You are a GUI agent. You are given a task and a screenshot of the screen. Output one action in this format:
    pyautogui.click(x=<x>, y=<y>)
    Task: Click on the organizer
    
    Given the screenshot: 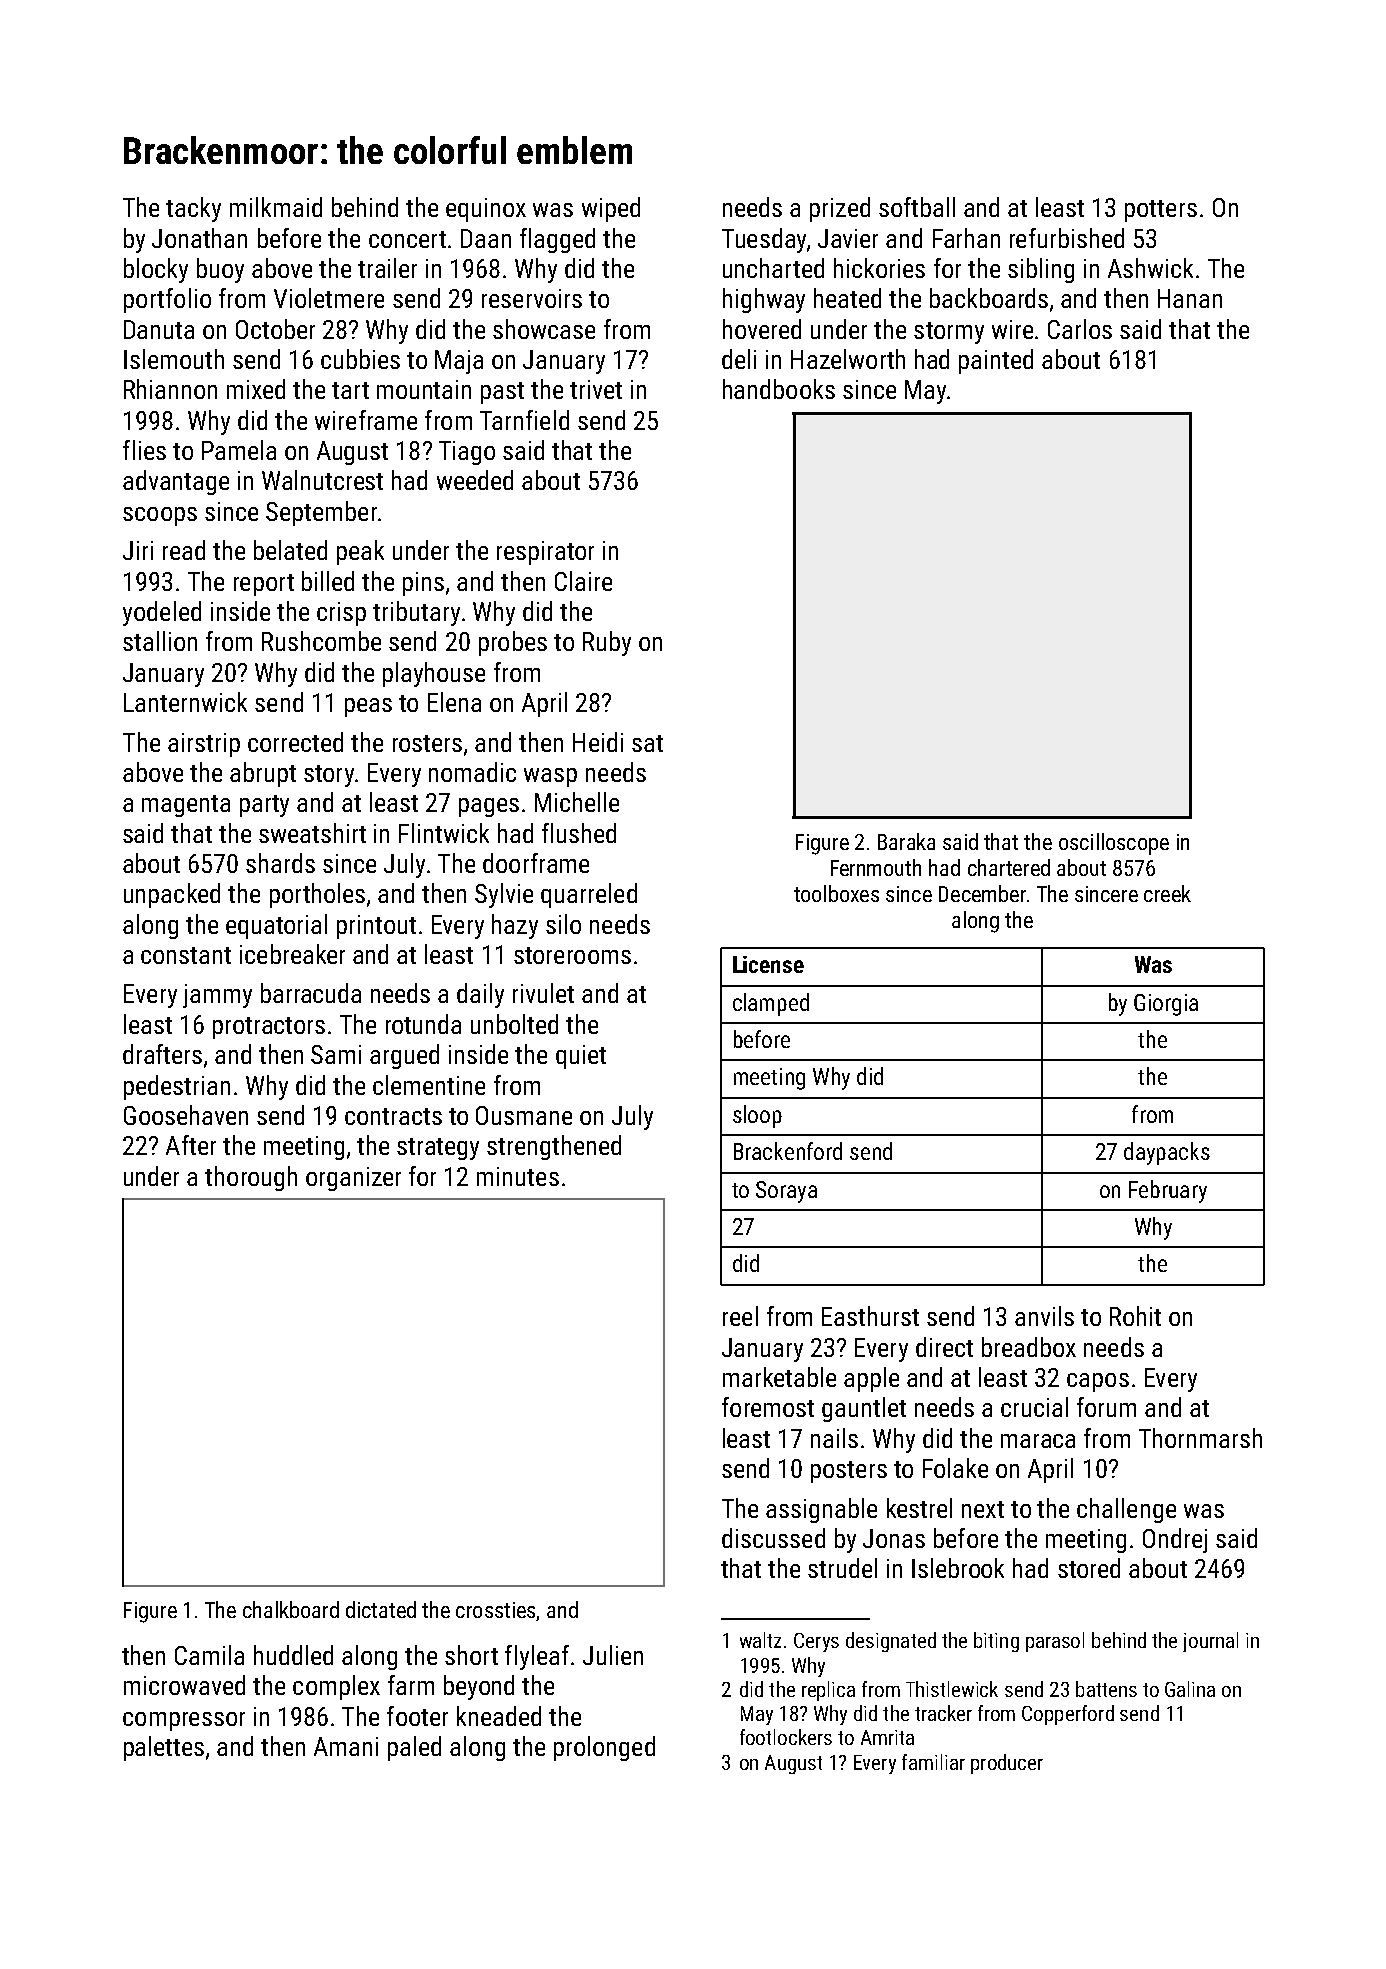 What is the action you would take?
    pyautogui.click(x=353, y=1179)
